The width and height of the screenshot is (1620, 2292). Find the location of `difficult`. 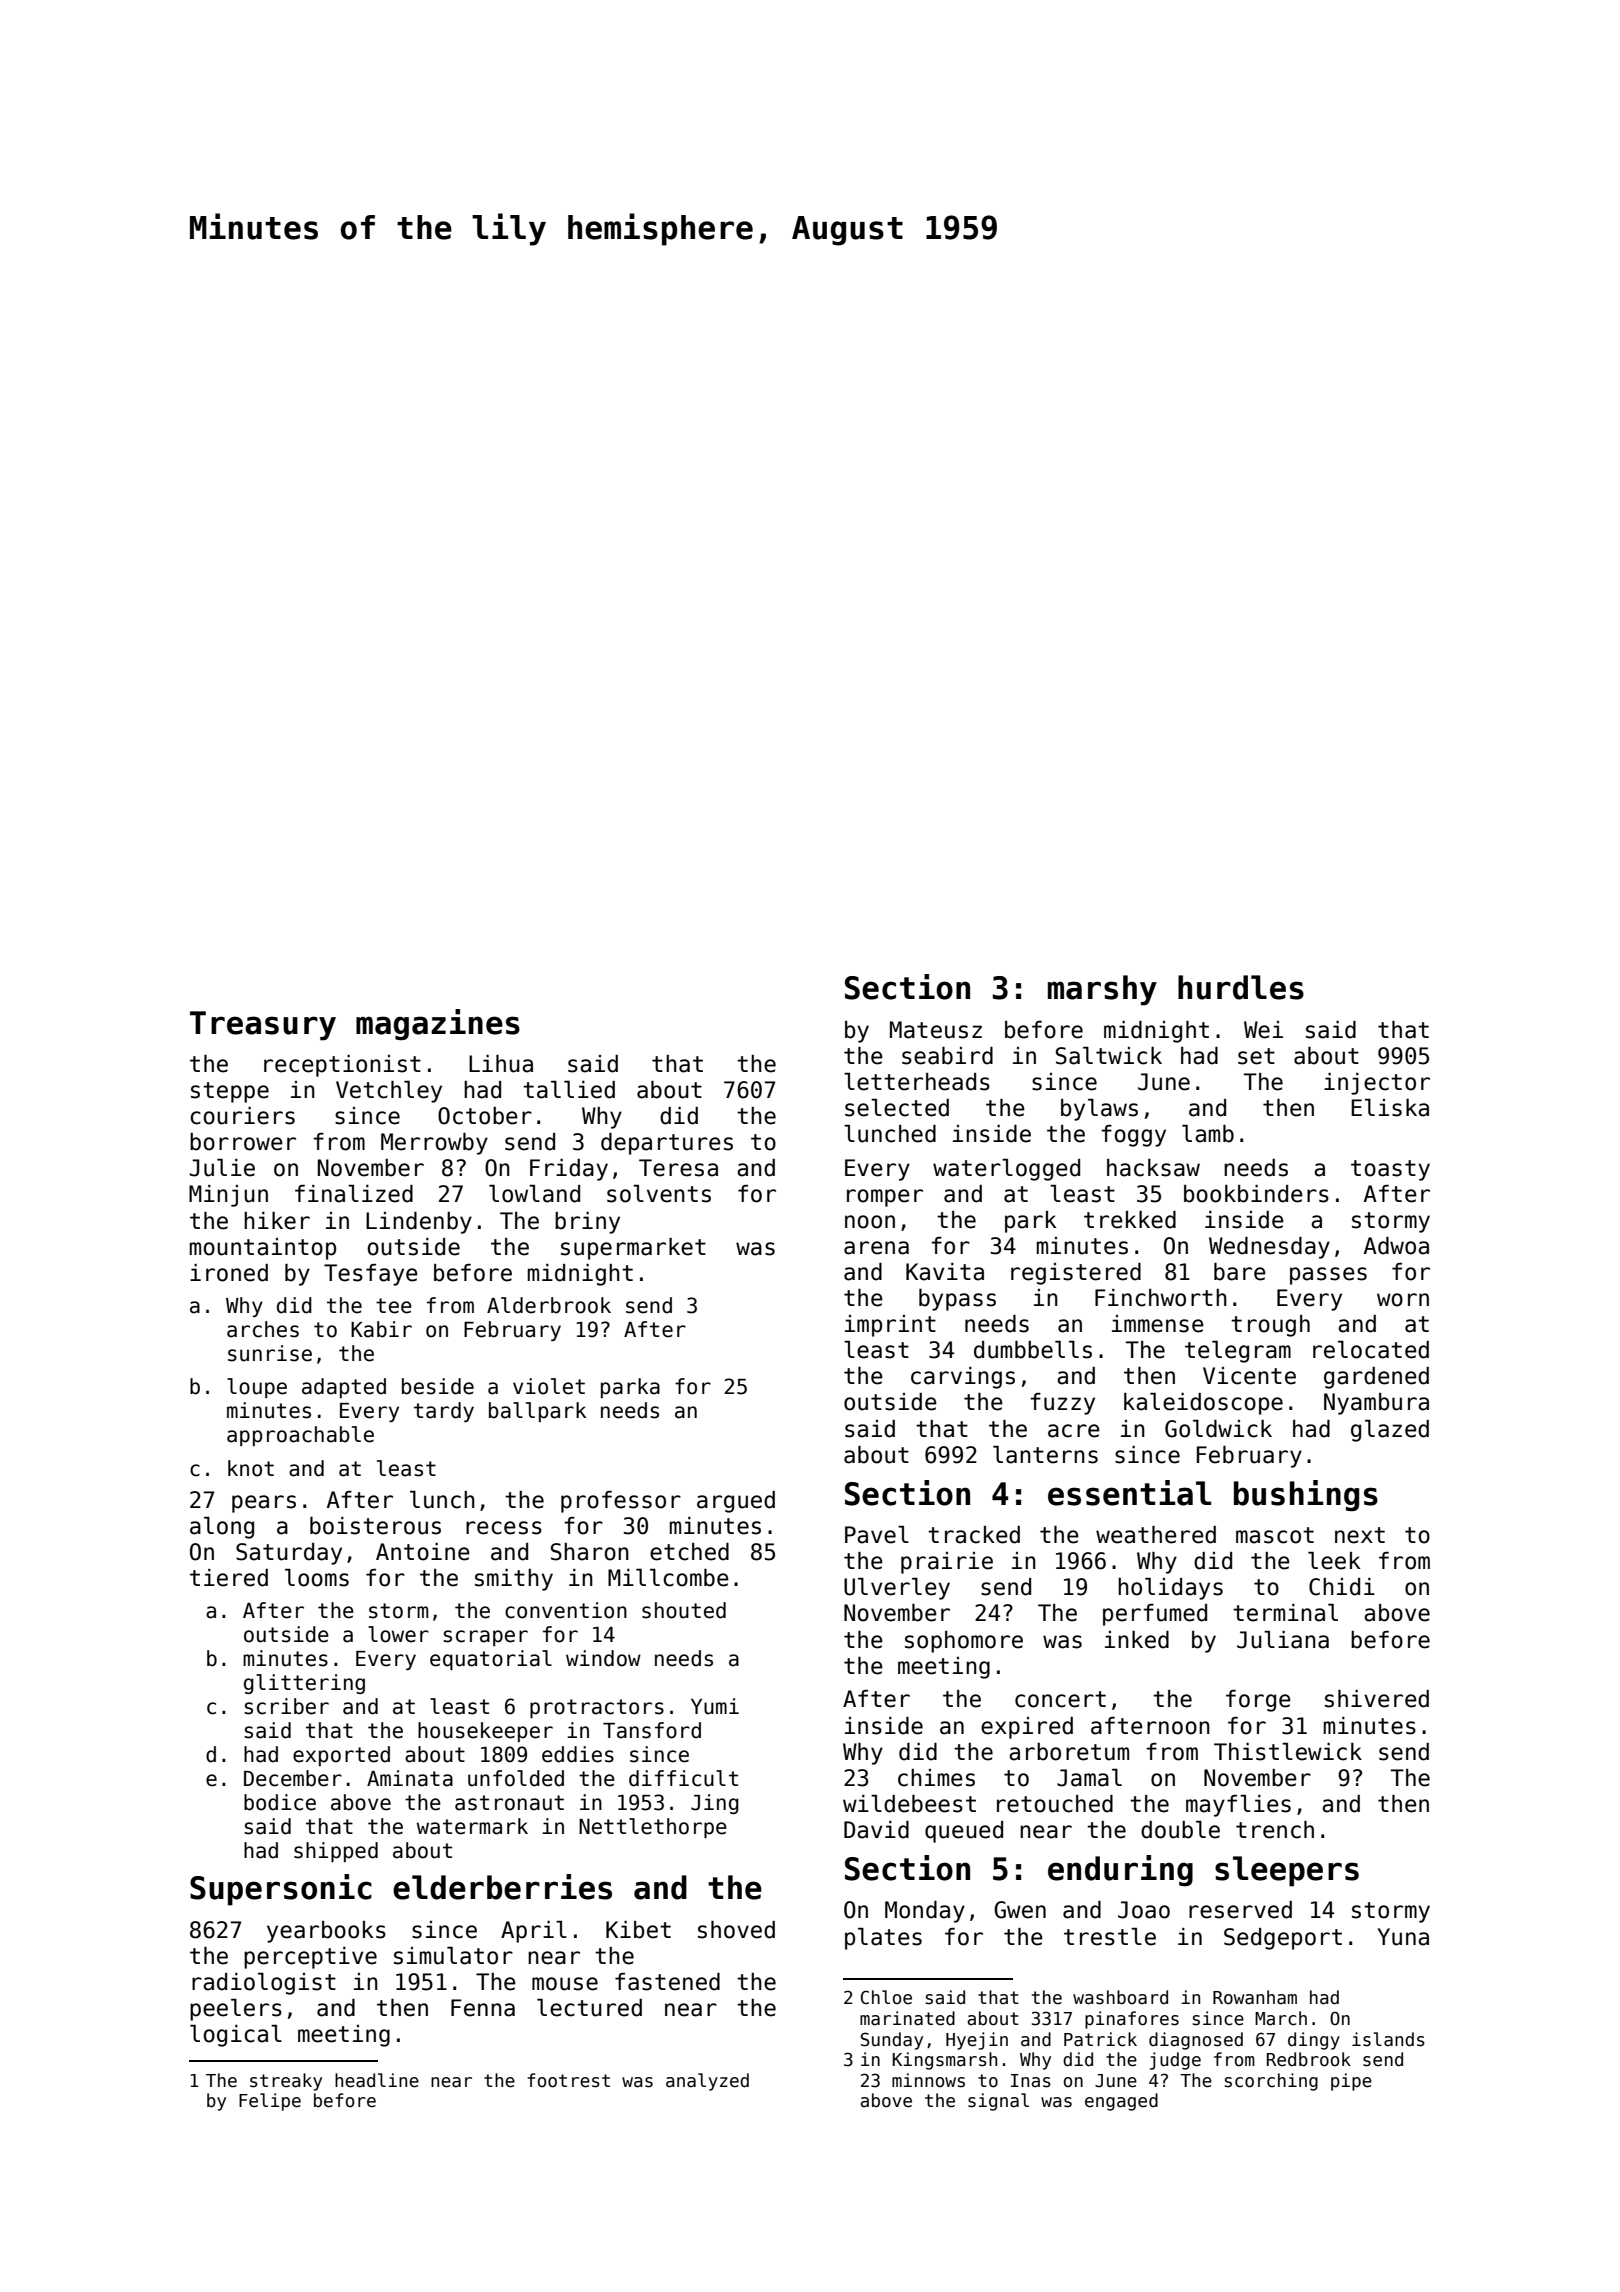

difficult is located at coordinates (683, 1778).
